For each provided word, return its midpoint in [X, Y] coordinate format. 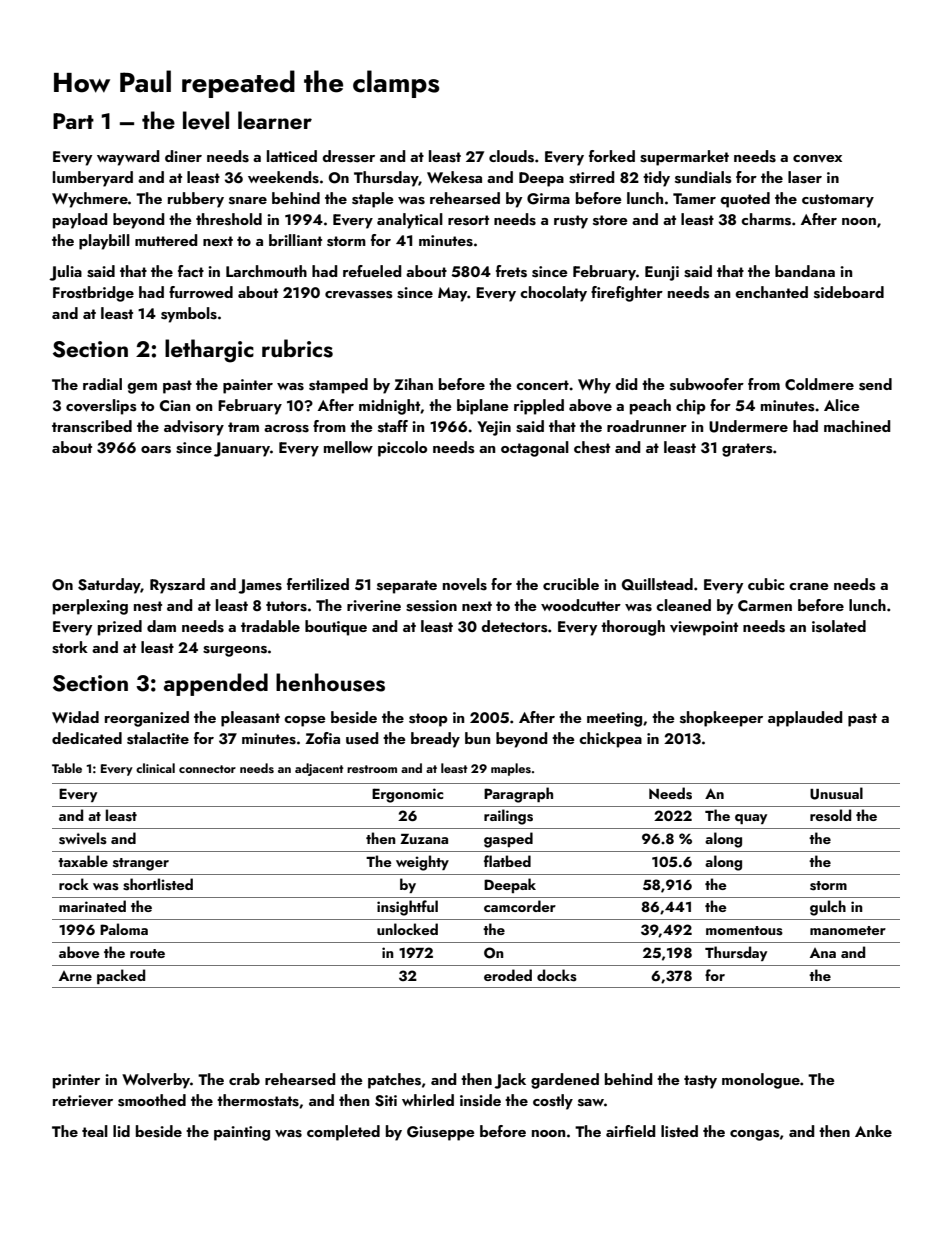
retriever [83, 1101]
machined [857, 426]
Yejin [494, 428]
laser [805, 177]
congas [755, 1135]
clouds [511, 156]
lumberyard [93, 179]
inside [480, 1100]
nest [148, 606]
